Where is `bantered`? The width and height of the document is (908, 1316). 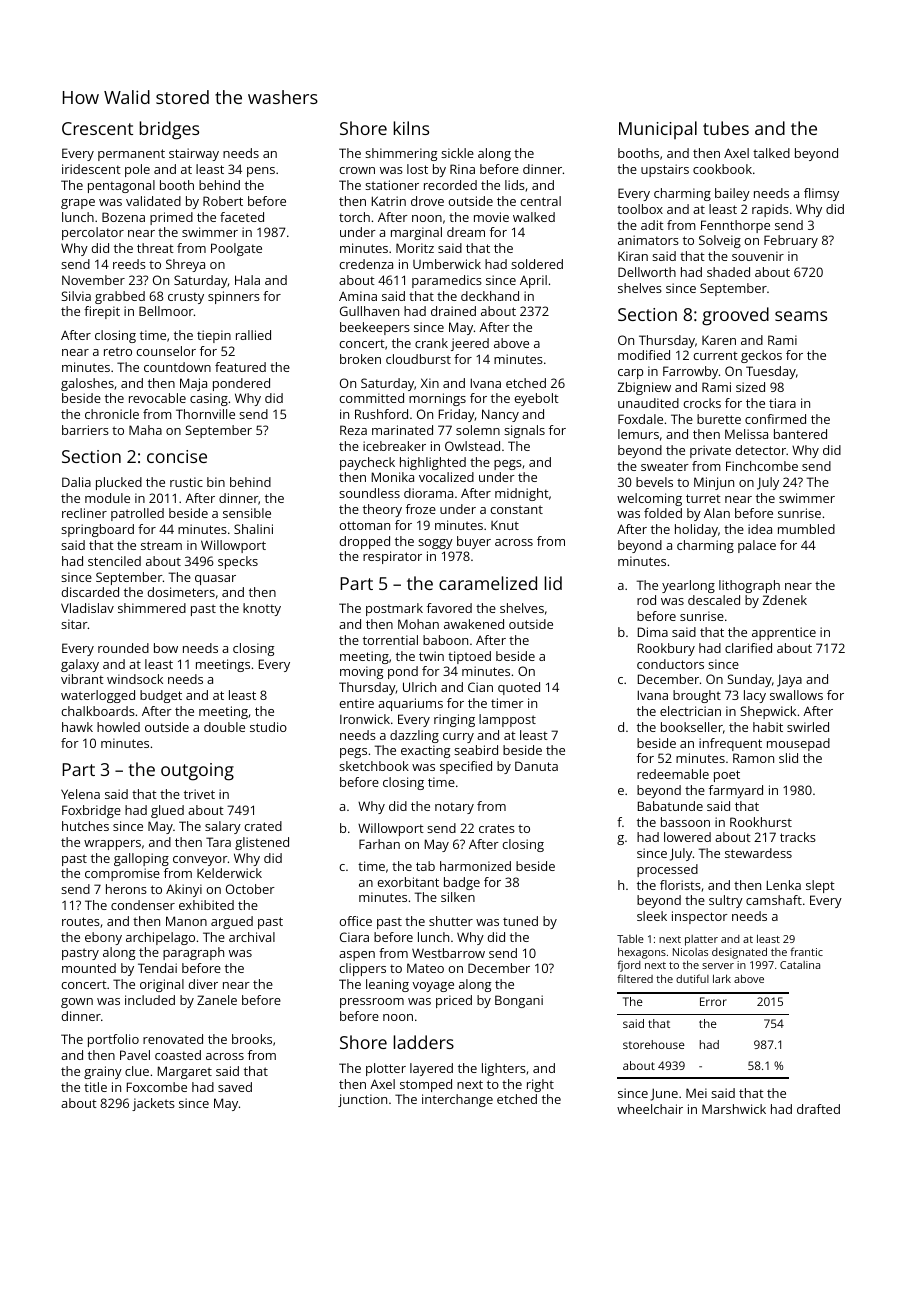 bantered is located at coordinates (800, 434).
